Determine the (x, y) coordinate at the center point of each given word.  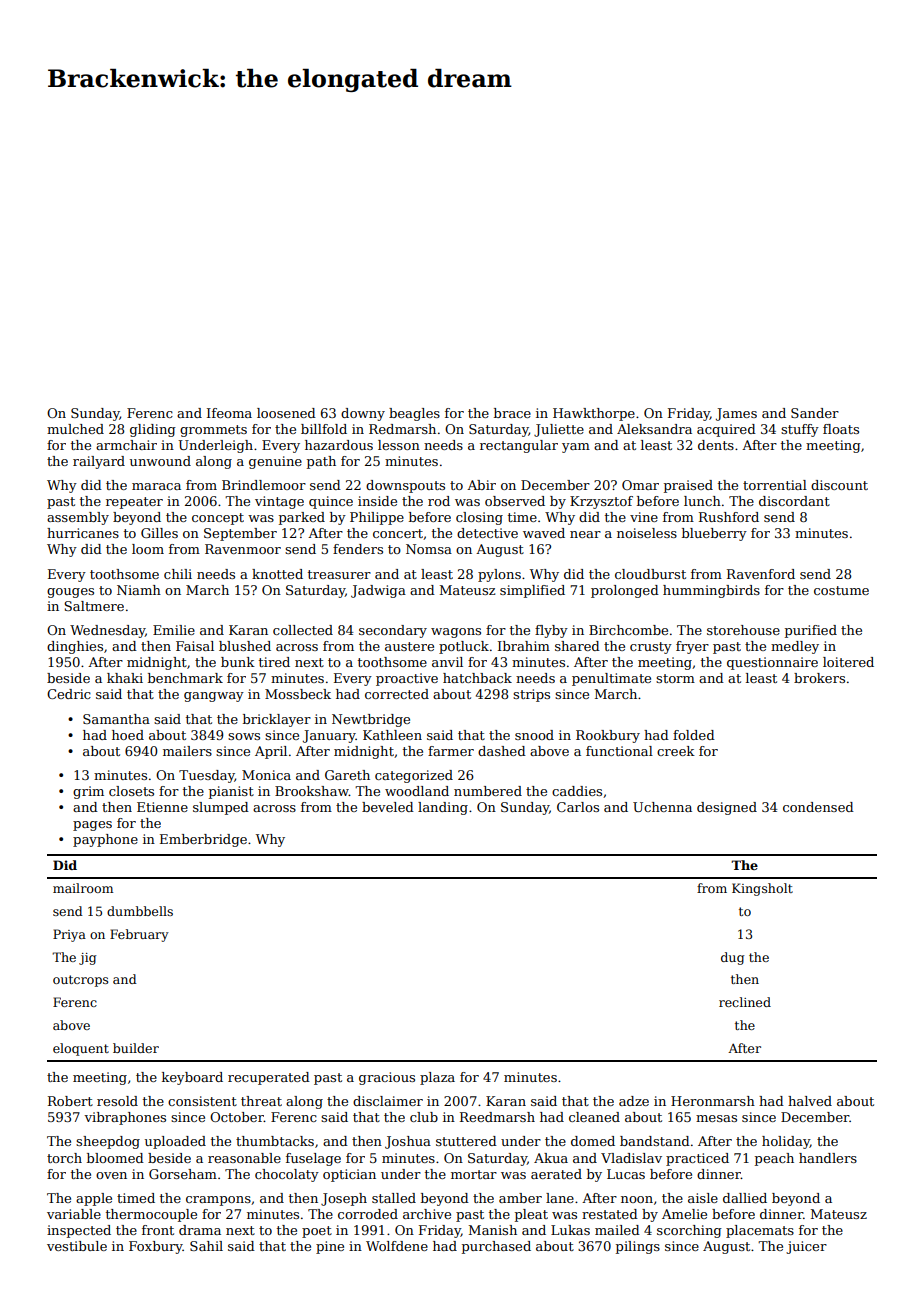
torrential (775, 485)
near (585, 534)
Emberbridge (203, 840)
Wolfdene (397, 1246)
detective (487, 533)
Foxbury (156, 1247)
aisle (703, 1198)
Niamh (139, 590)
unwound (160, 461)
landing (443, 808)
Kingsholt (762, 889)
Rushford (729, 517)
